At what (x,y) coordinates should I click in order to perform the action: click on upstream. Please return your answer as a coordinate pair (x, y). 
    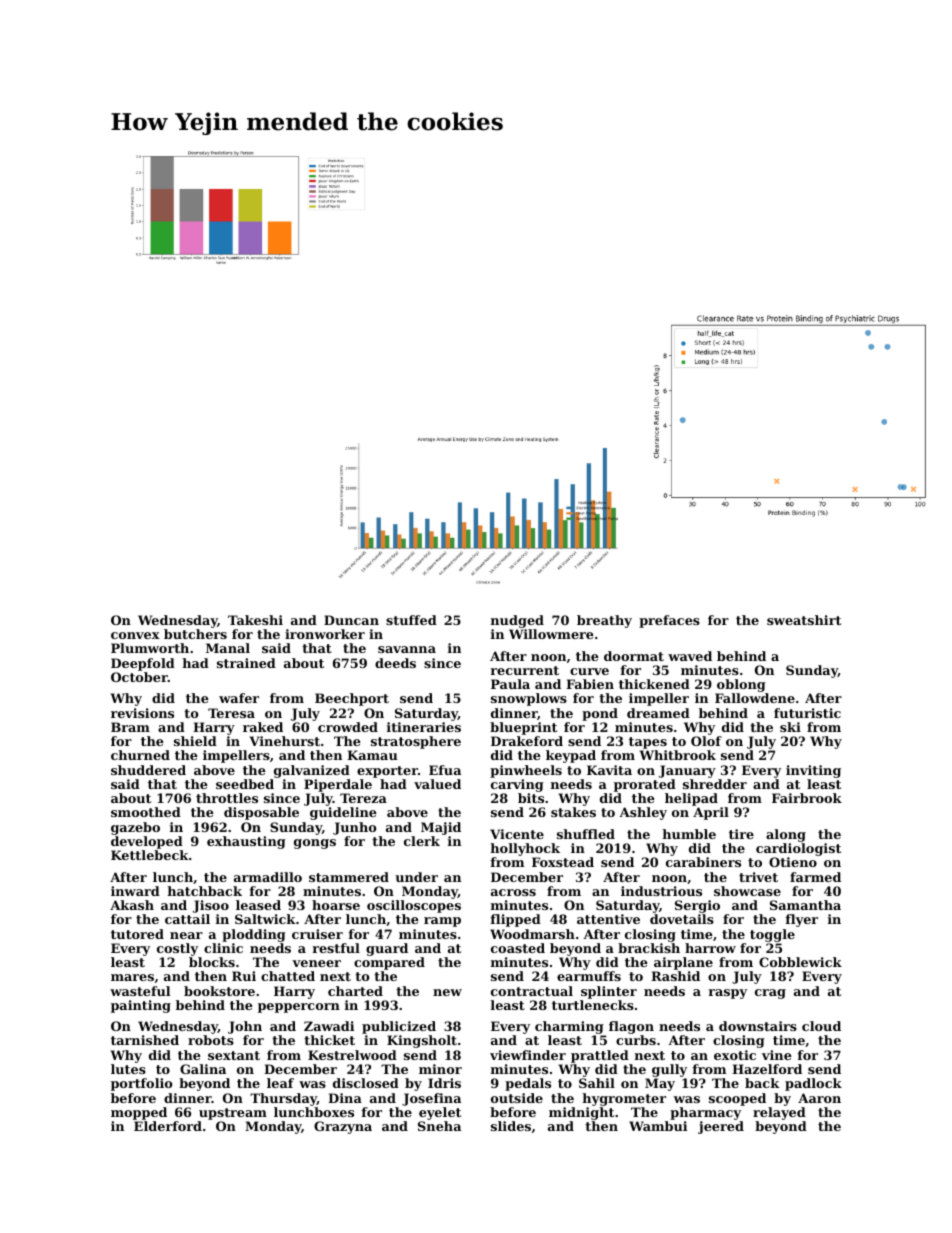
    Looking at the image, I should click on (233, 1114).
